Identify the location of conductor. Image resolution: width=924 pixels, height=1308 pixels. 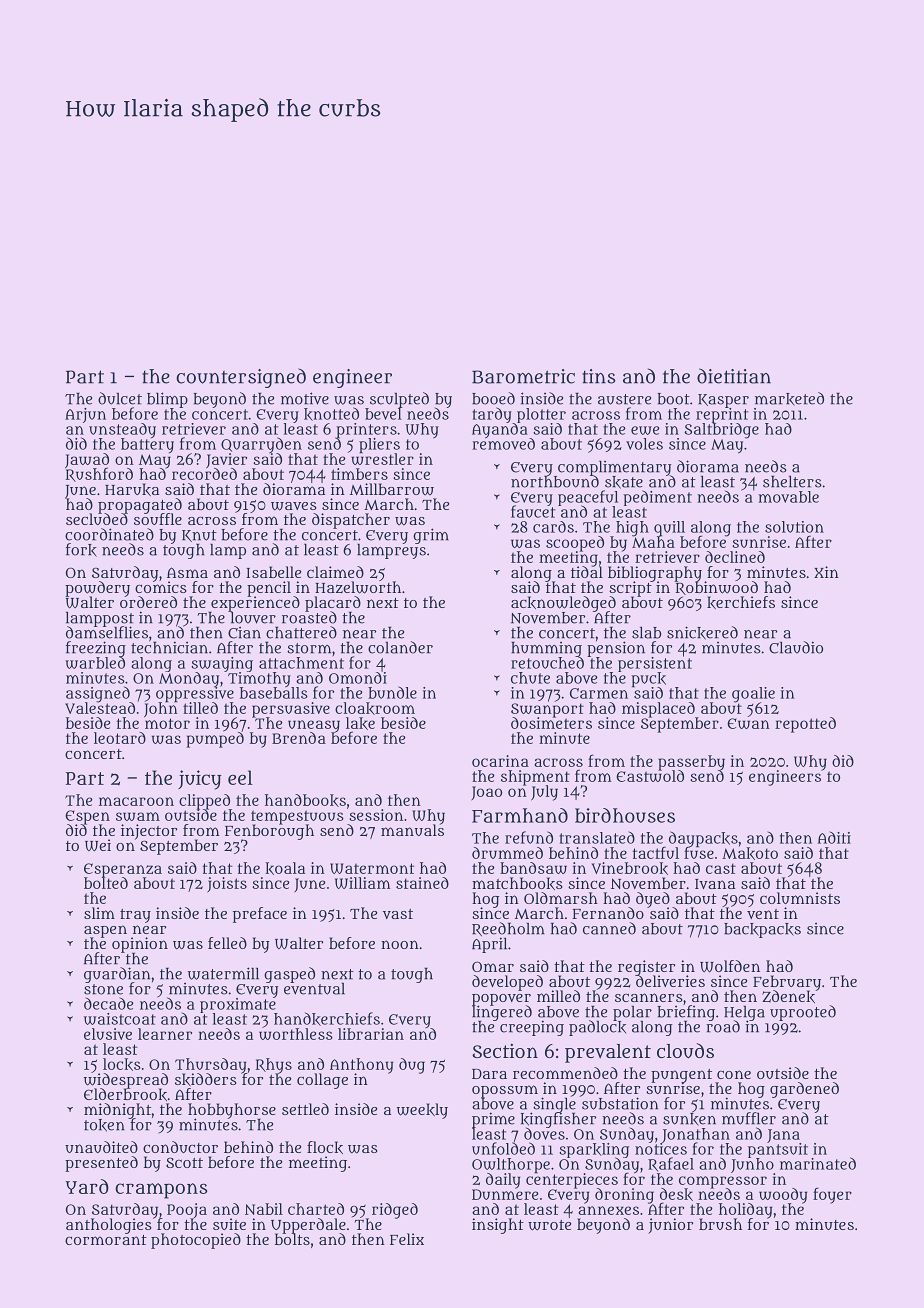
(180, 1147).
